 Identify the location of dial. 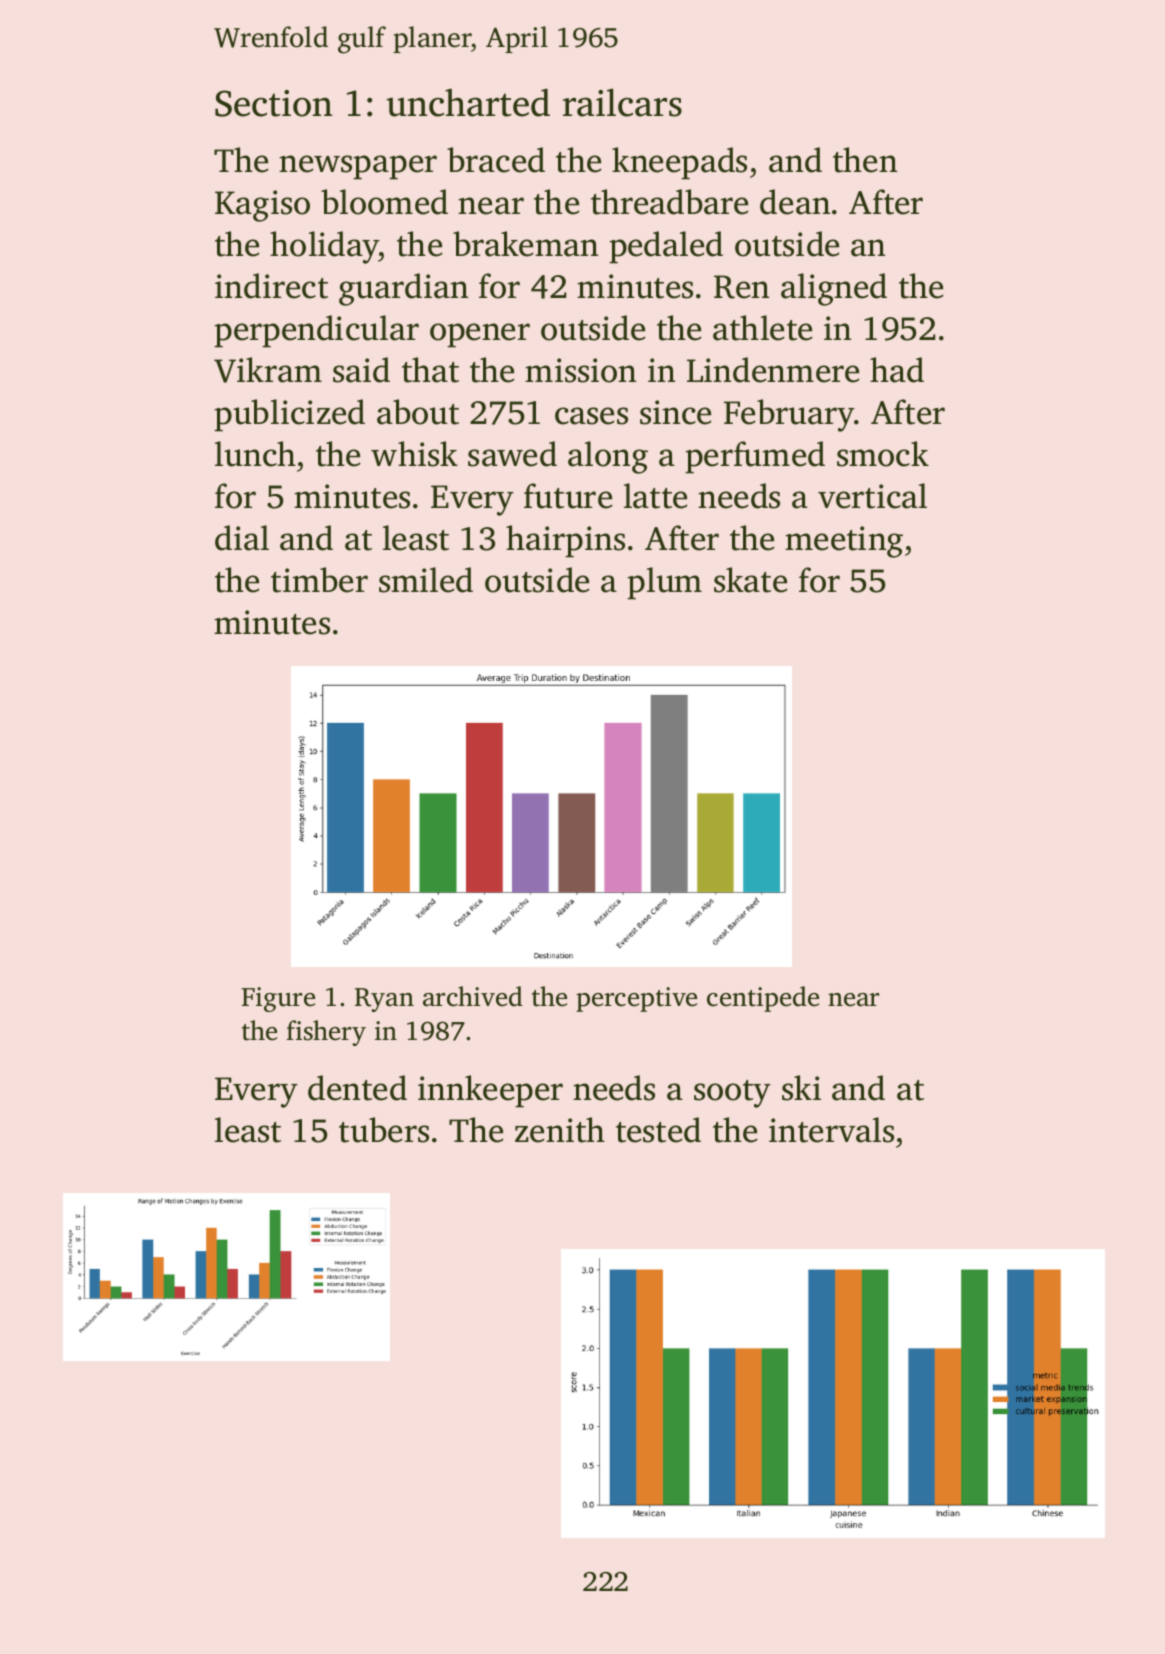
(242, 538).
